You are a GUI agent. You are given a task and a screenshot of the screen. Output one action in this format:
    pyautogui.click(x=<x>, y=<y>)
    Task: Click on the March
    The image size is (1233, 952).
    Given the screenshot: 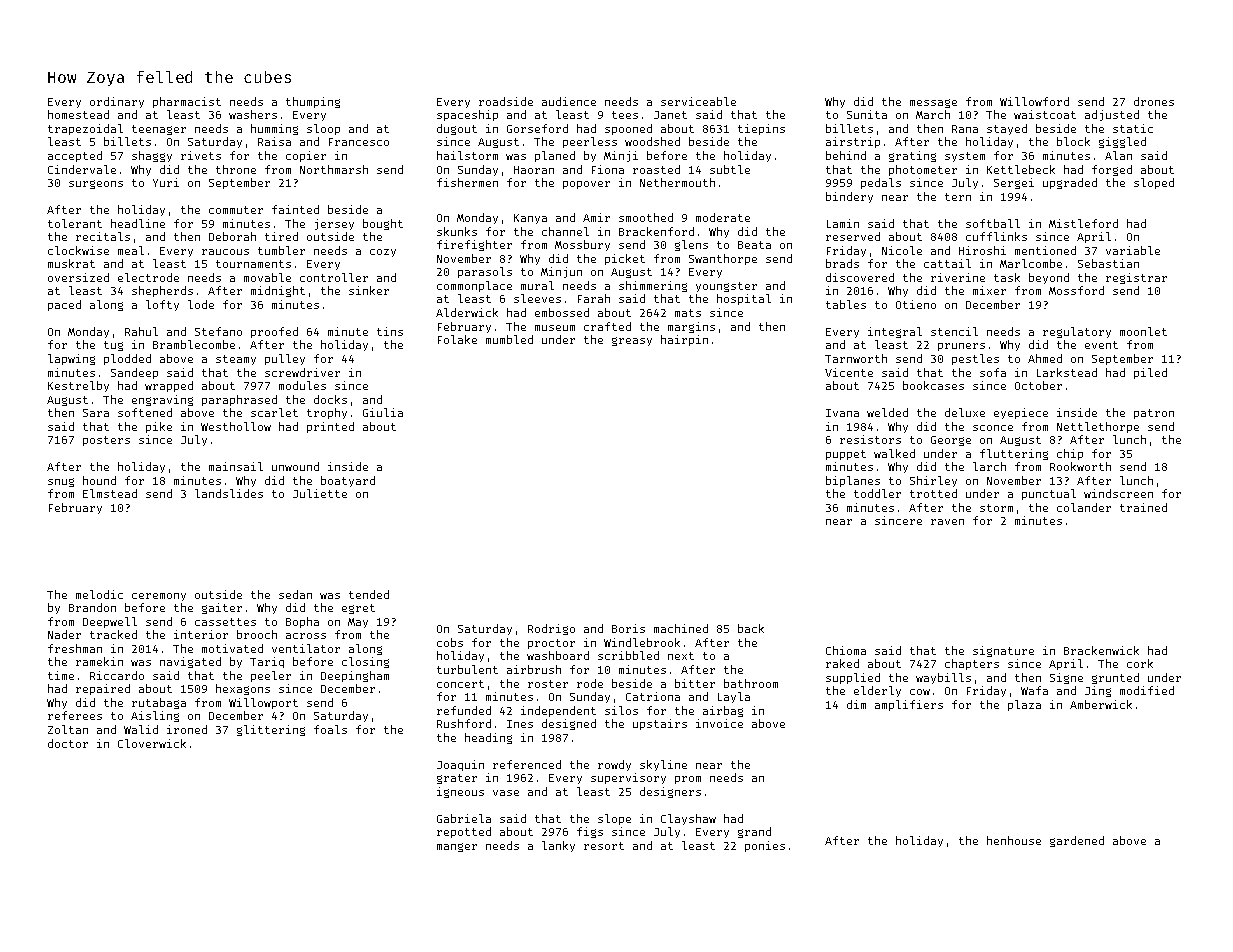 What is the action you would take?
    pyautogui.click(x=933, y=114)
